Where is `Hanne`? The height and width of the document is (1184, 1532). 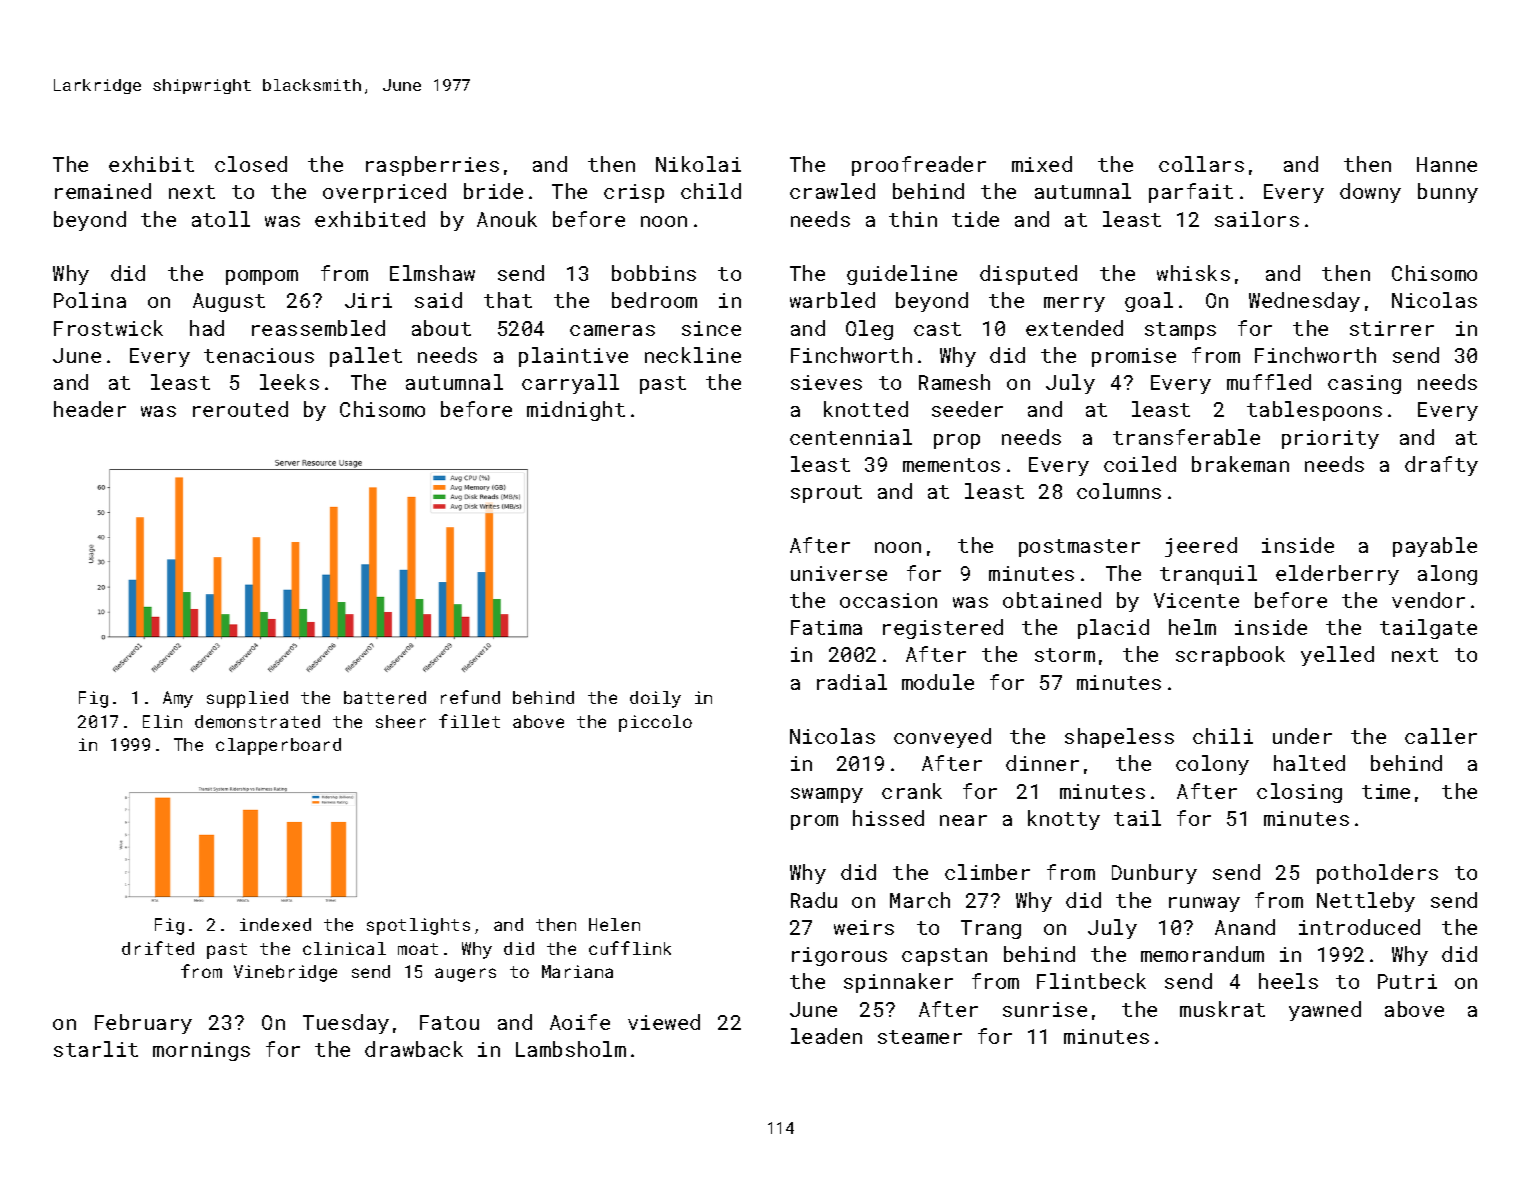
Hanne is located at coordinates (1447, 164).
